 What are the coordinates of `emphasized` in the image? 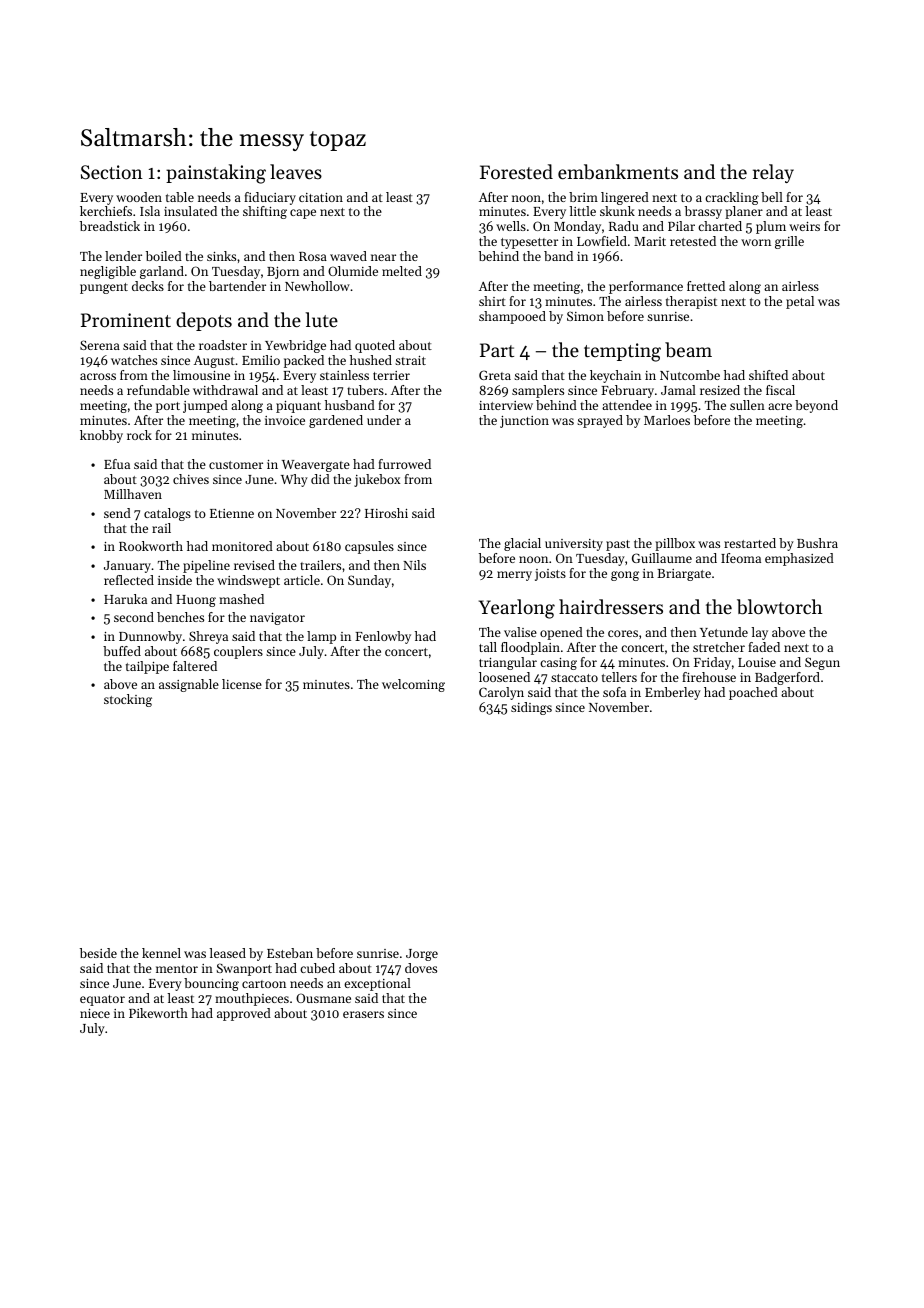 It's located at (799, 559).
